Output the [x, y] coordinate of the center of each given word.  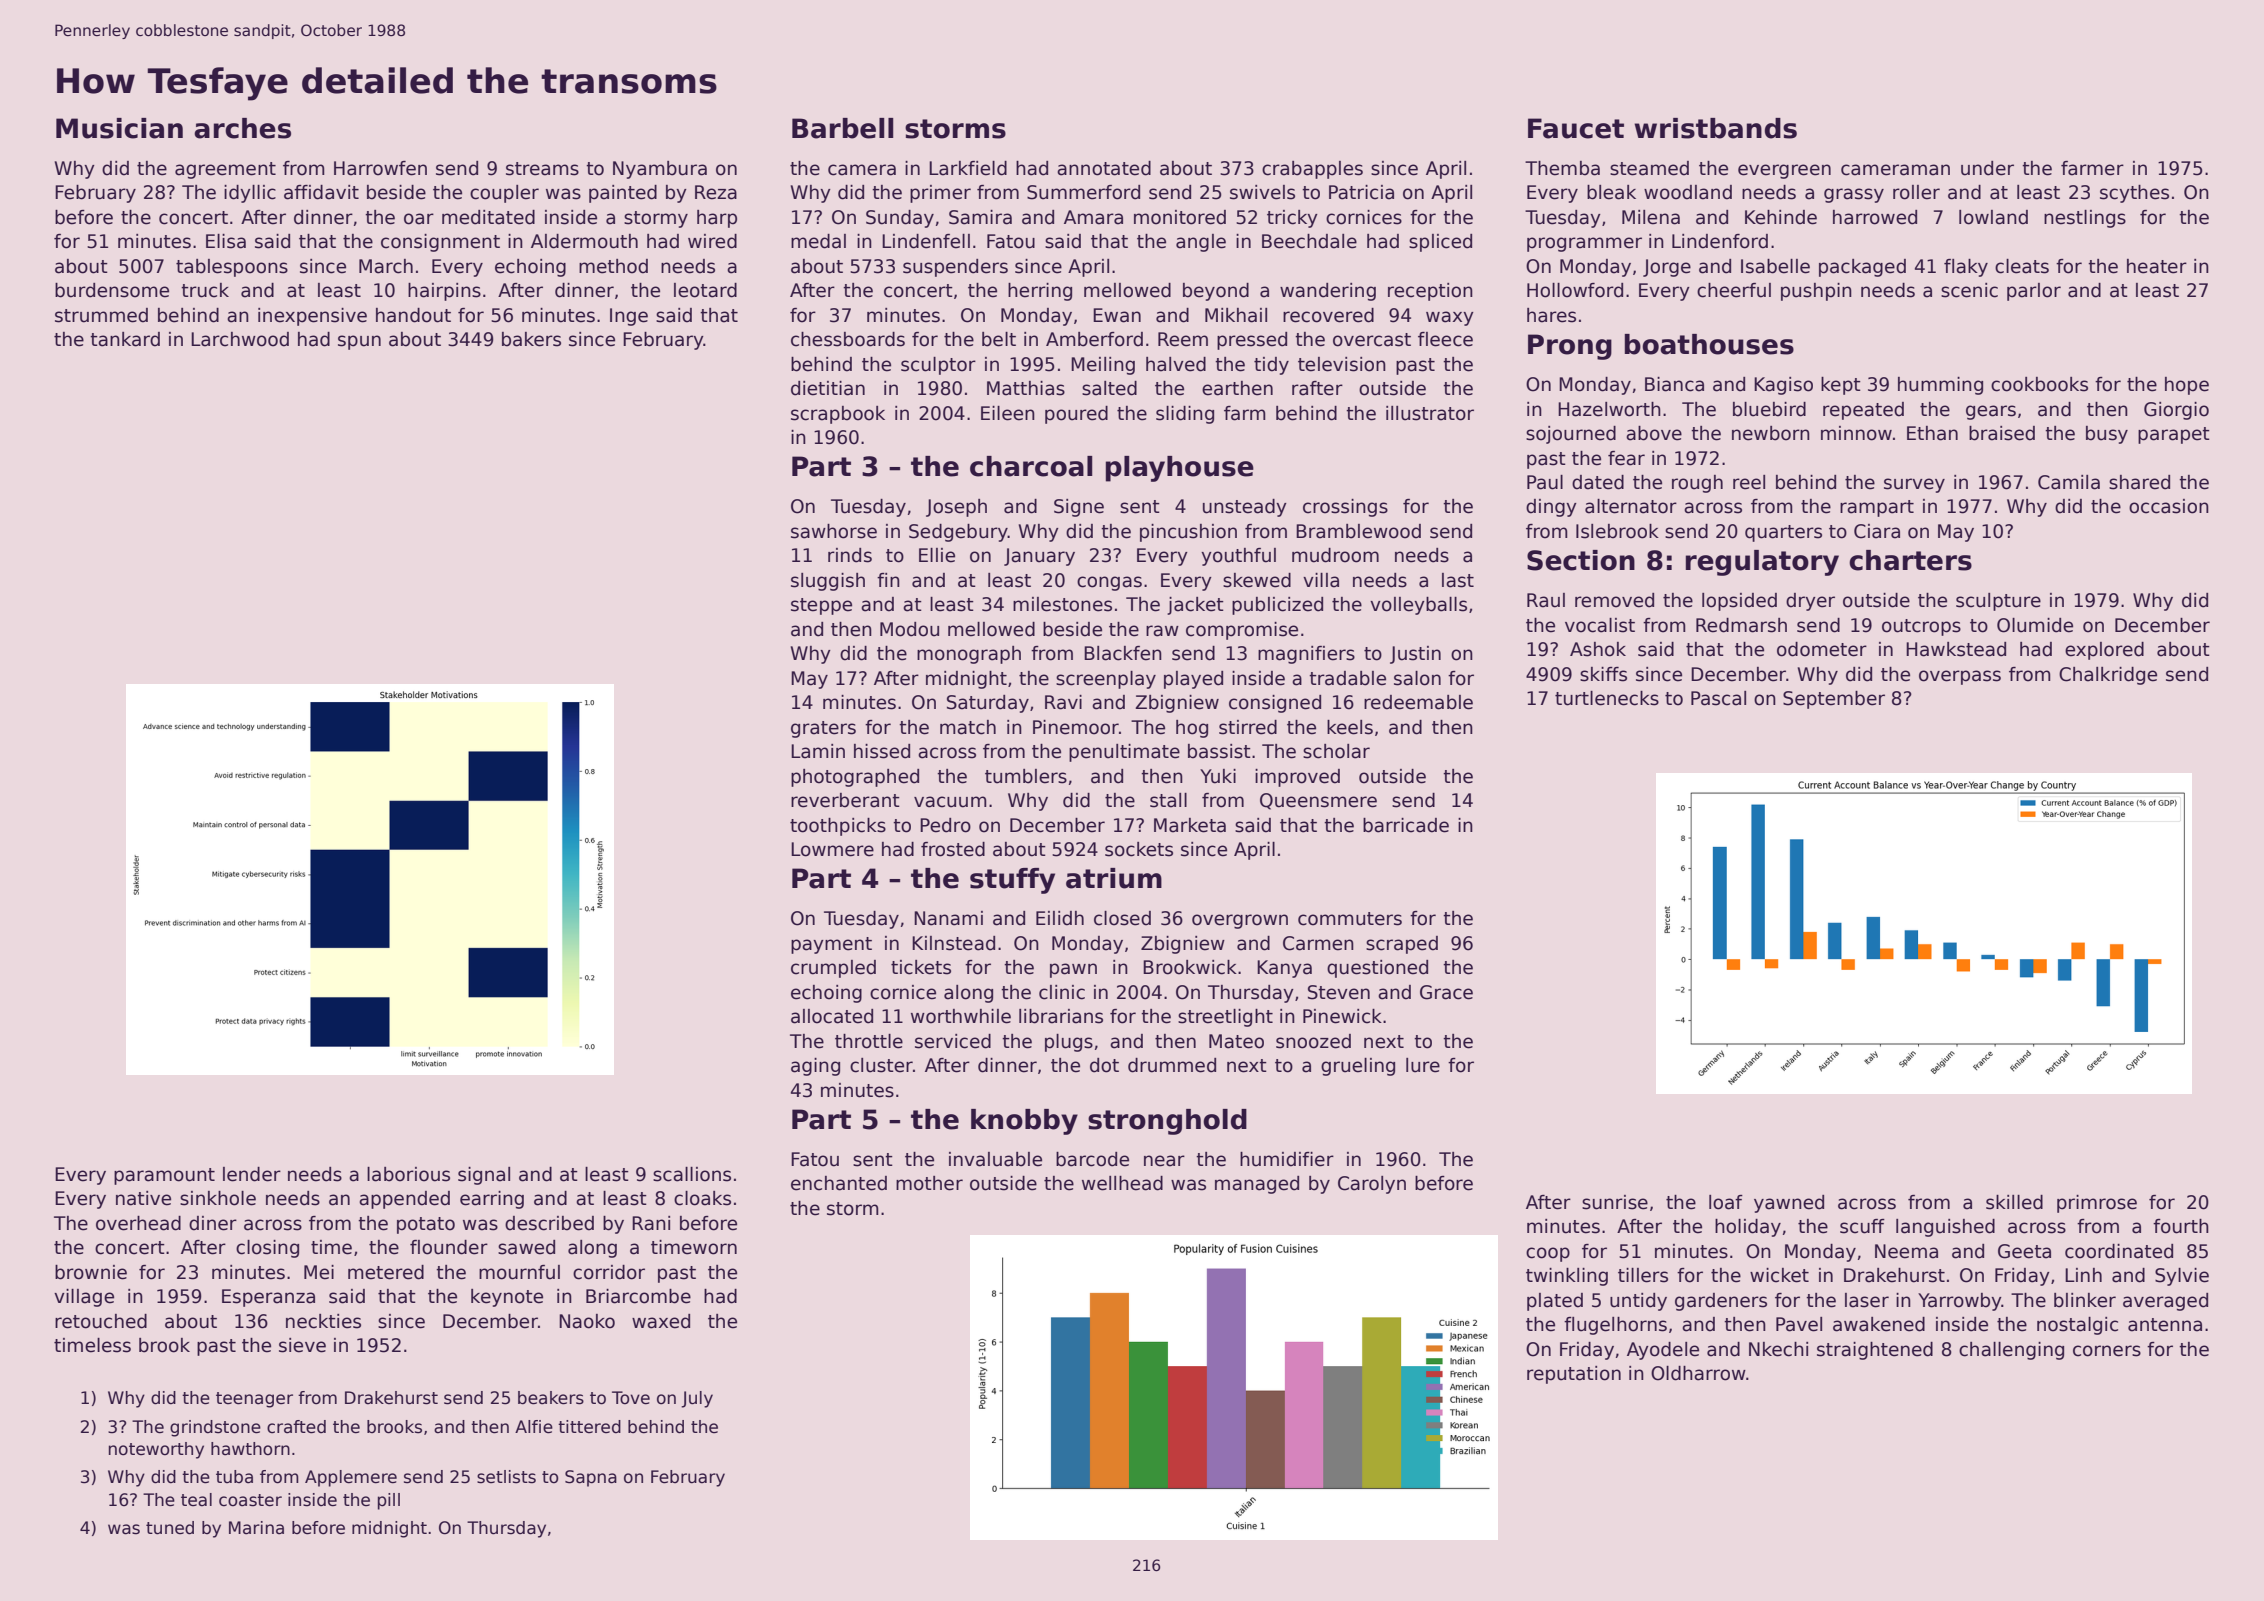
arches [242, 128]
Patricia [1361, 192]
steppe [821, 606]
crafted [296, 1427]
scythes [2134, 194]
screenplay [1106, 680]
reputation [1574, 1375]
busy [2107, 435]
